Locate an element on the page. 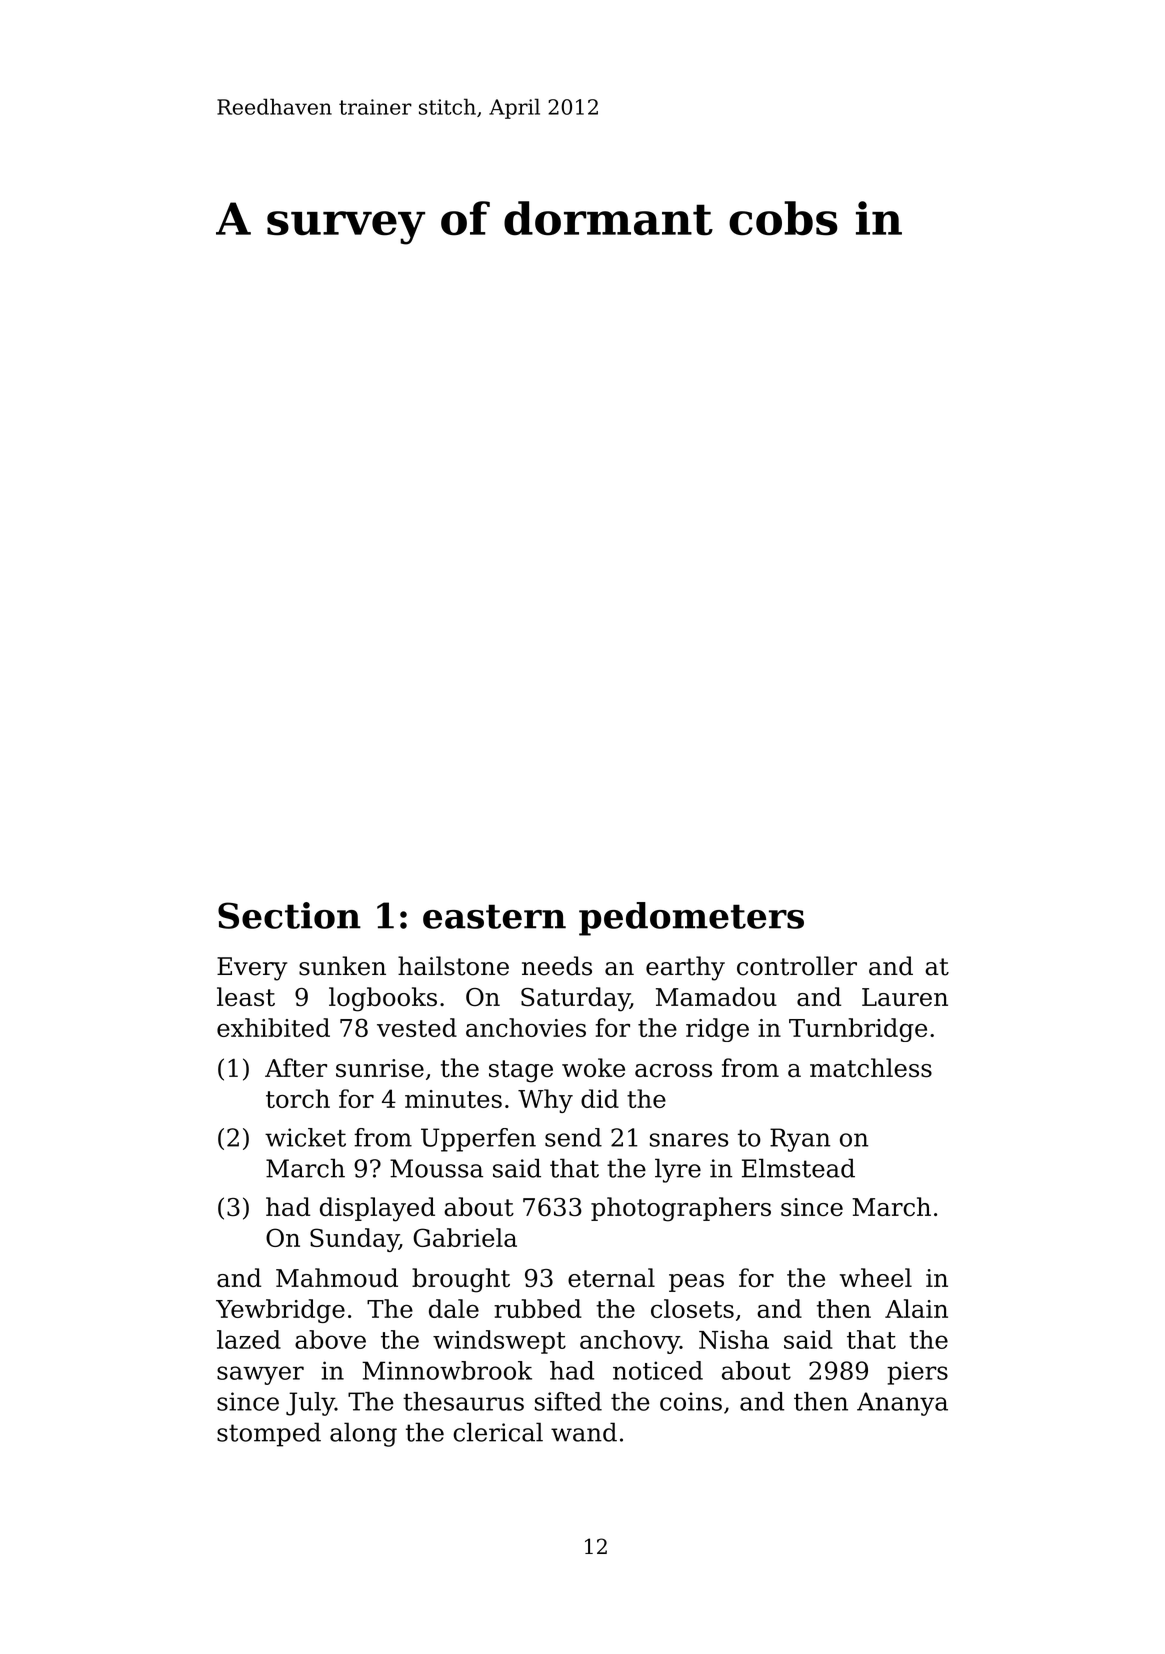 This image has width=1165, height=1654. clerical is located at coordinates (498, 1432).
